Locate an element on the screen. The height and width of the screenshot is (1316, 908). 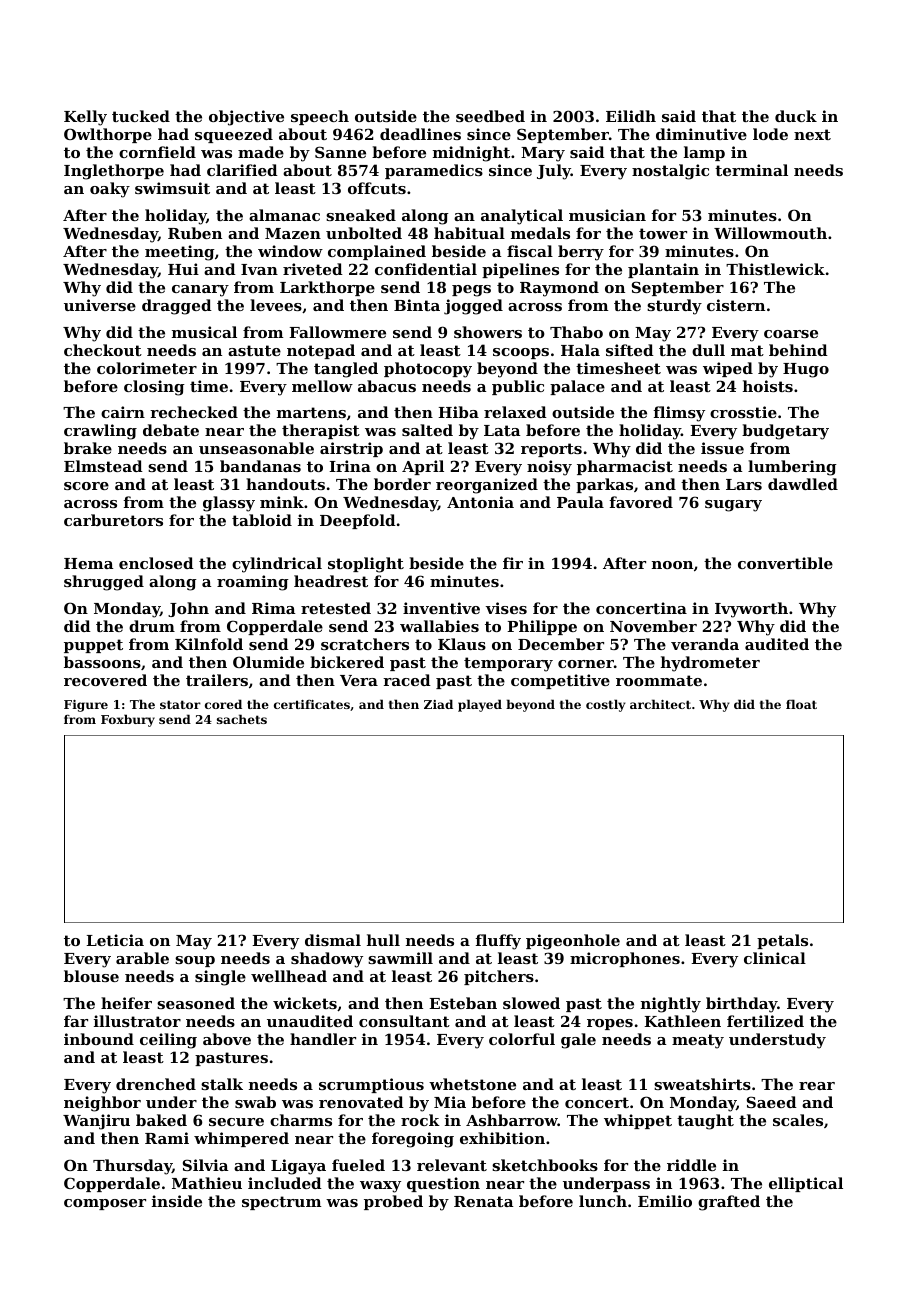
sketchbooks is located at coordinates (545, 1165).
